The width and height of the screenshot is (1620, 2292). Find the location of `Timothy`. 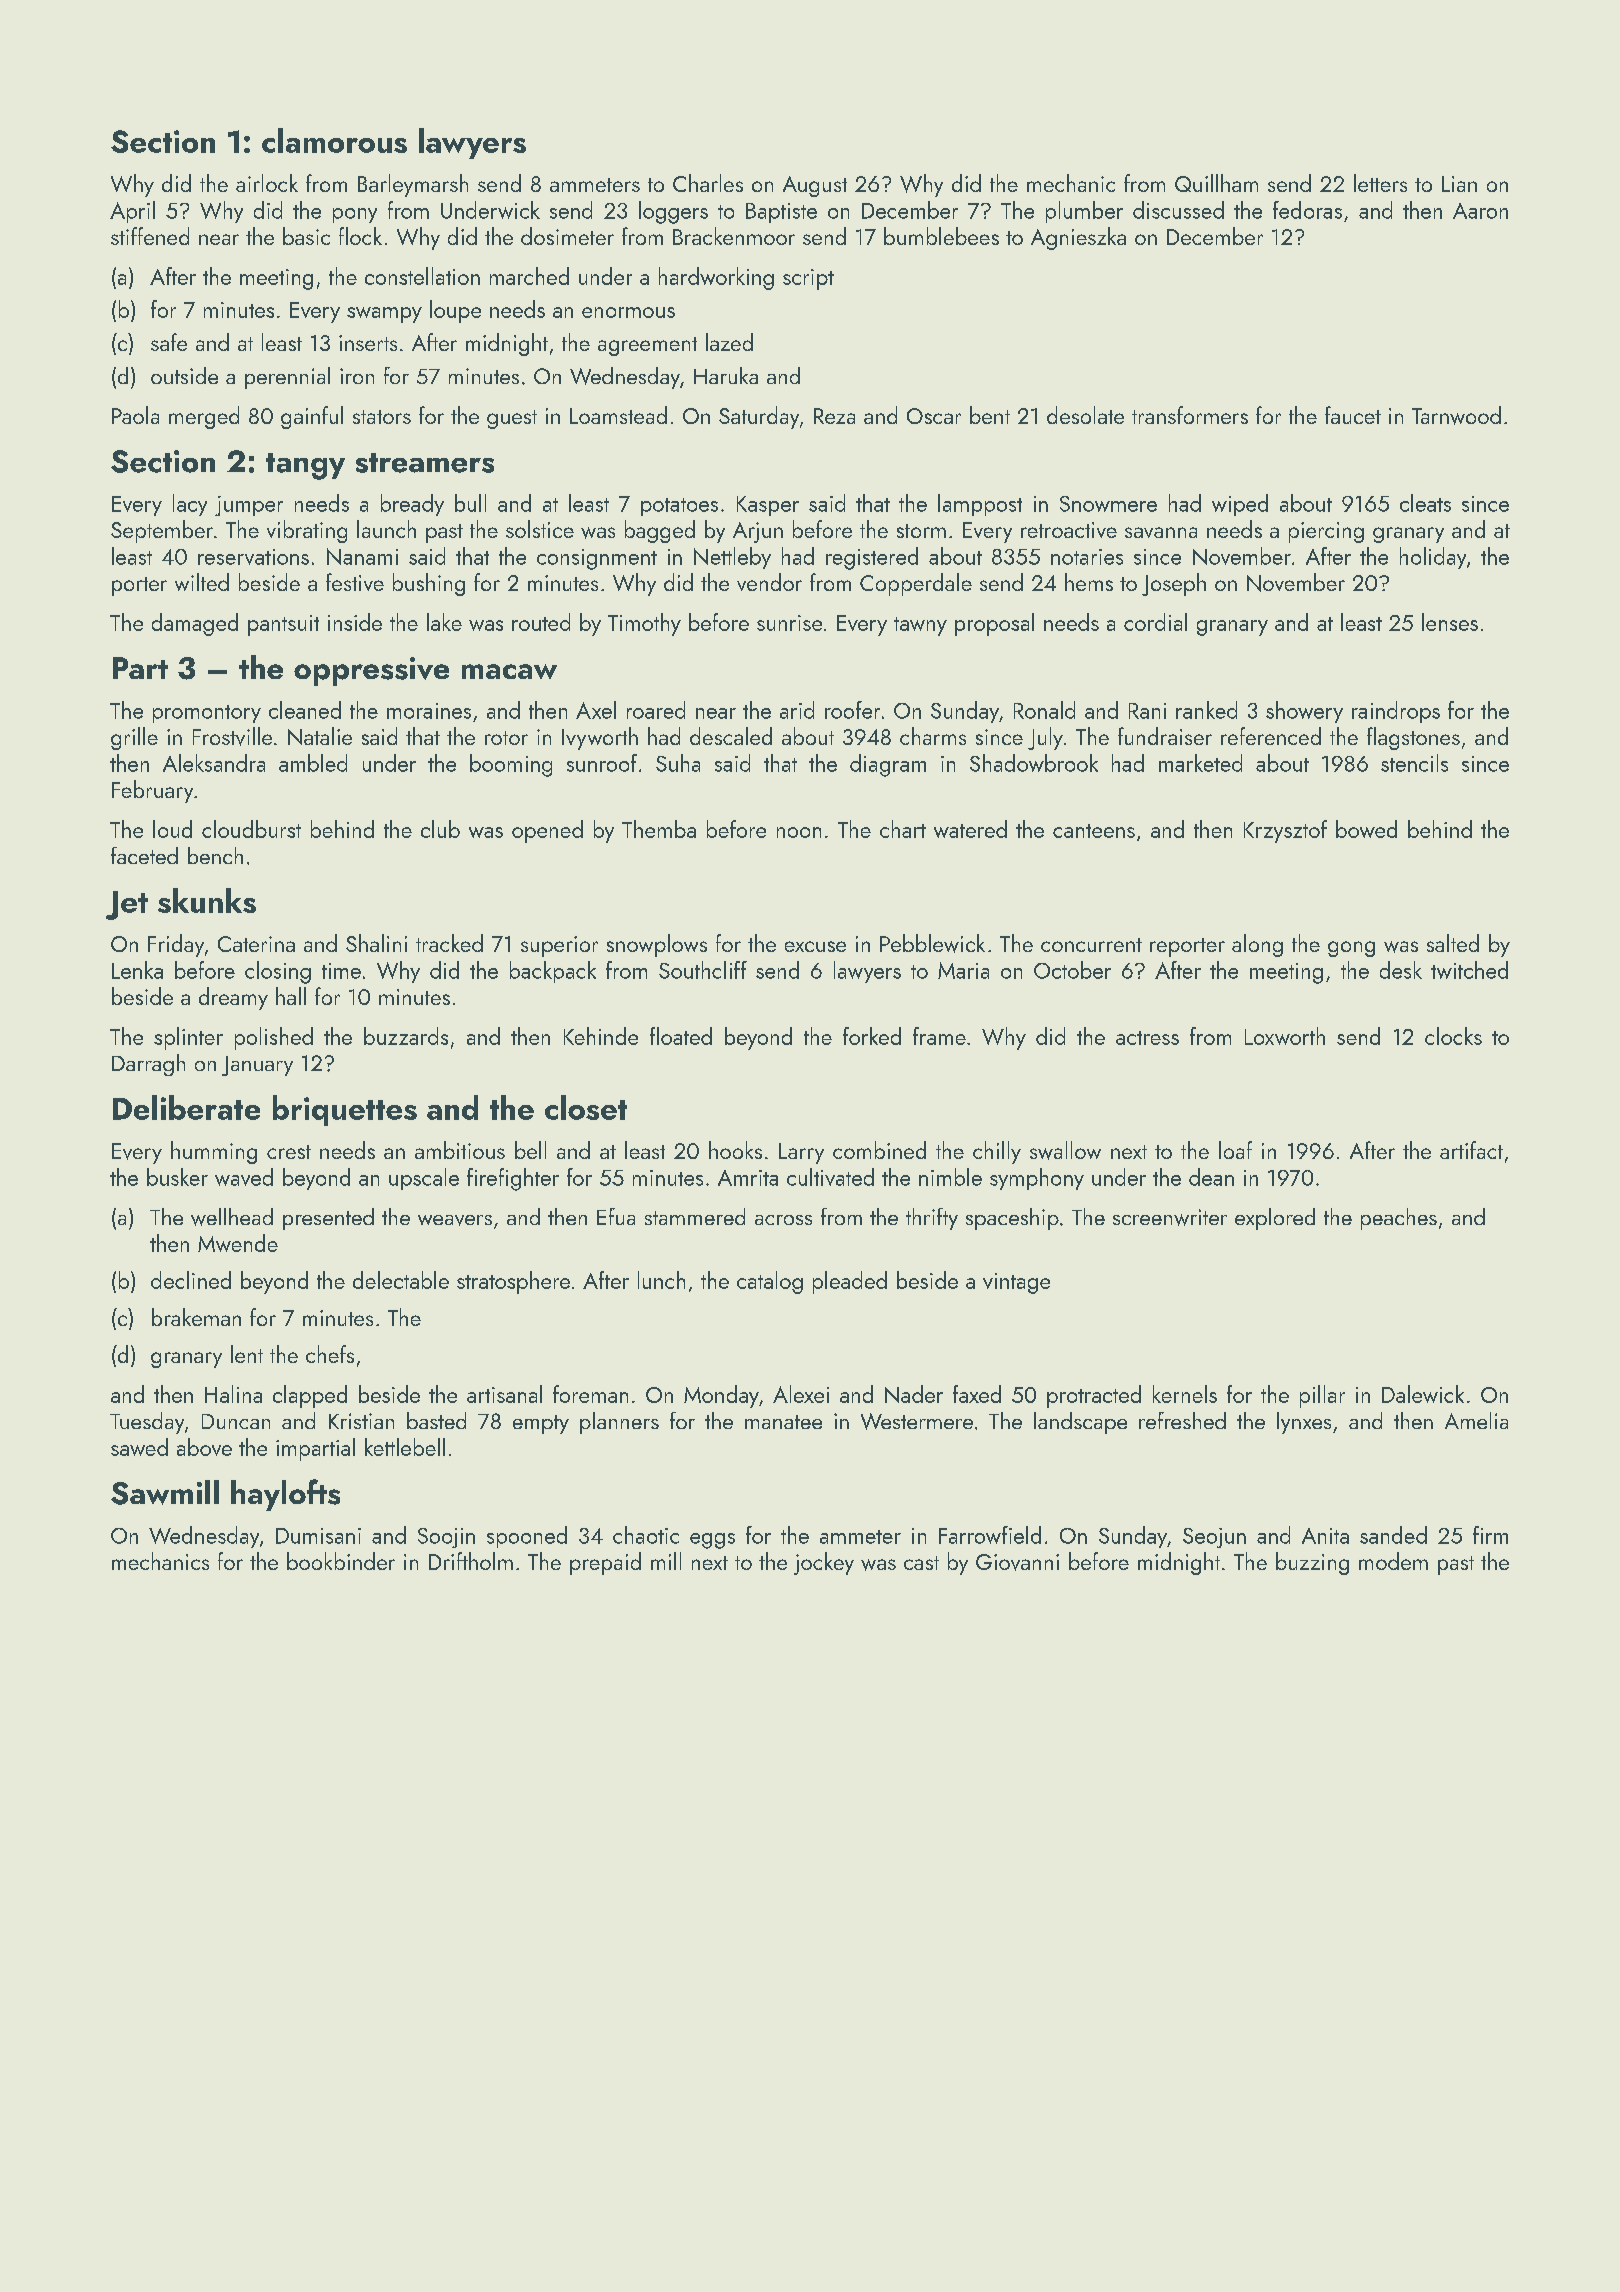

Timothy is located at coordinates (644, 624).
